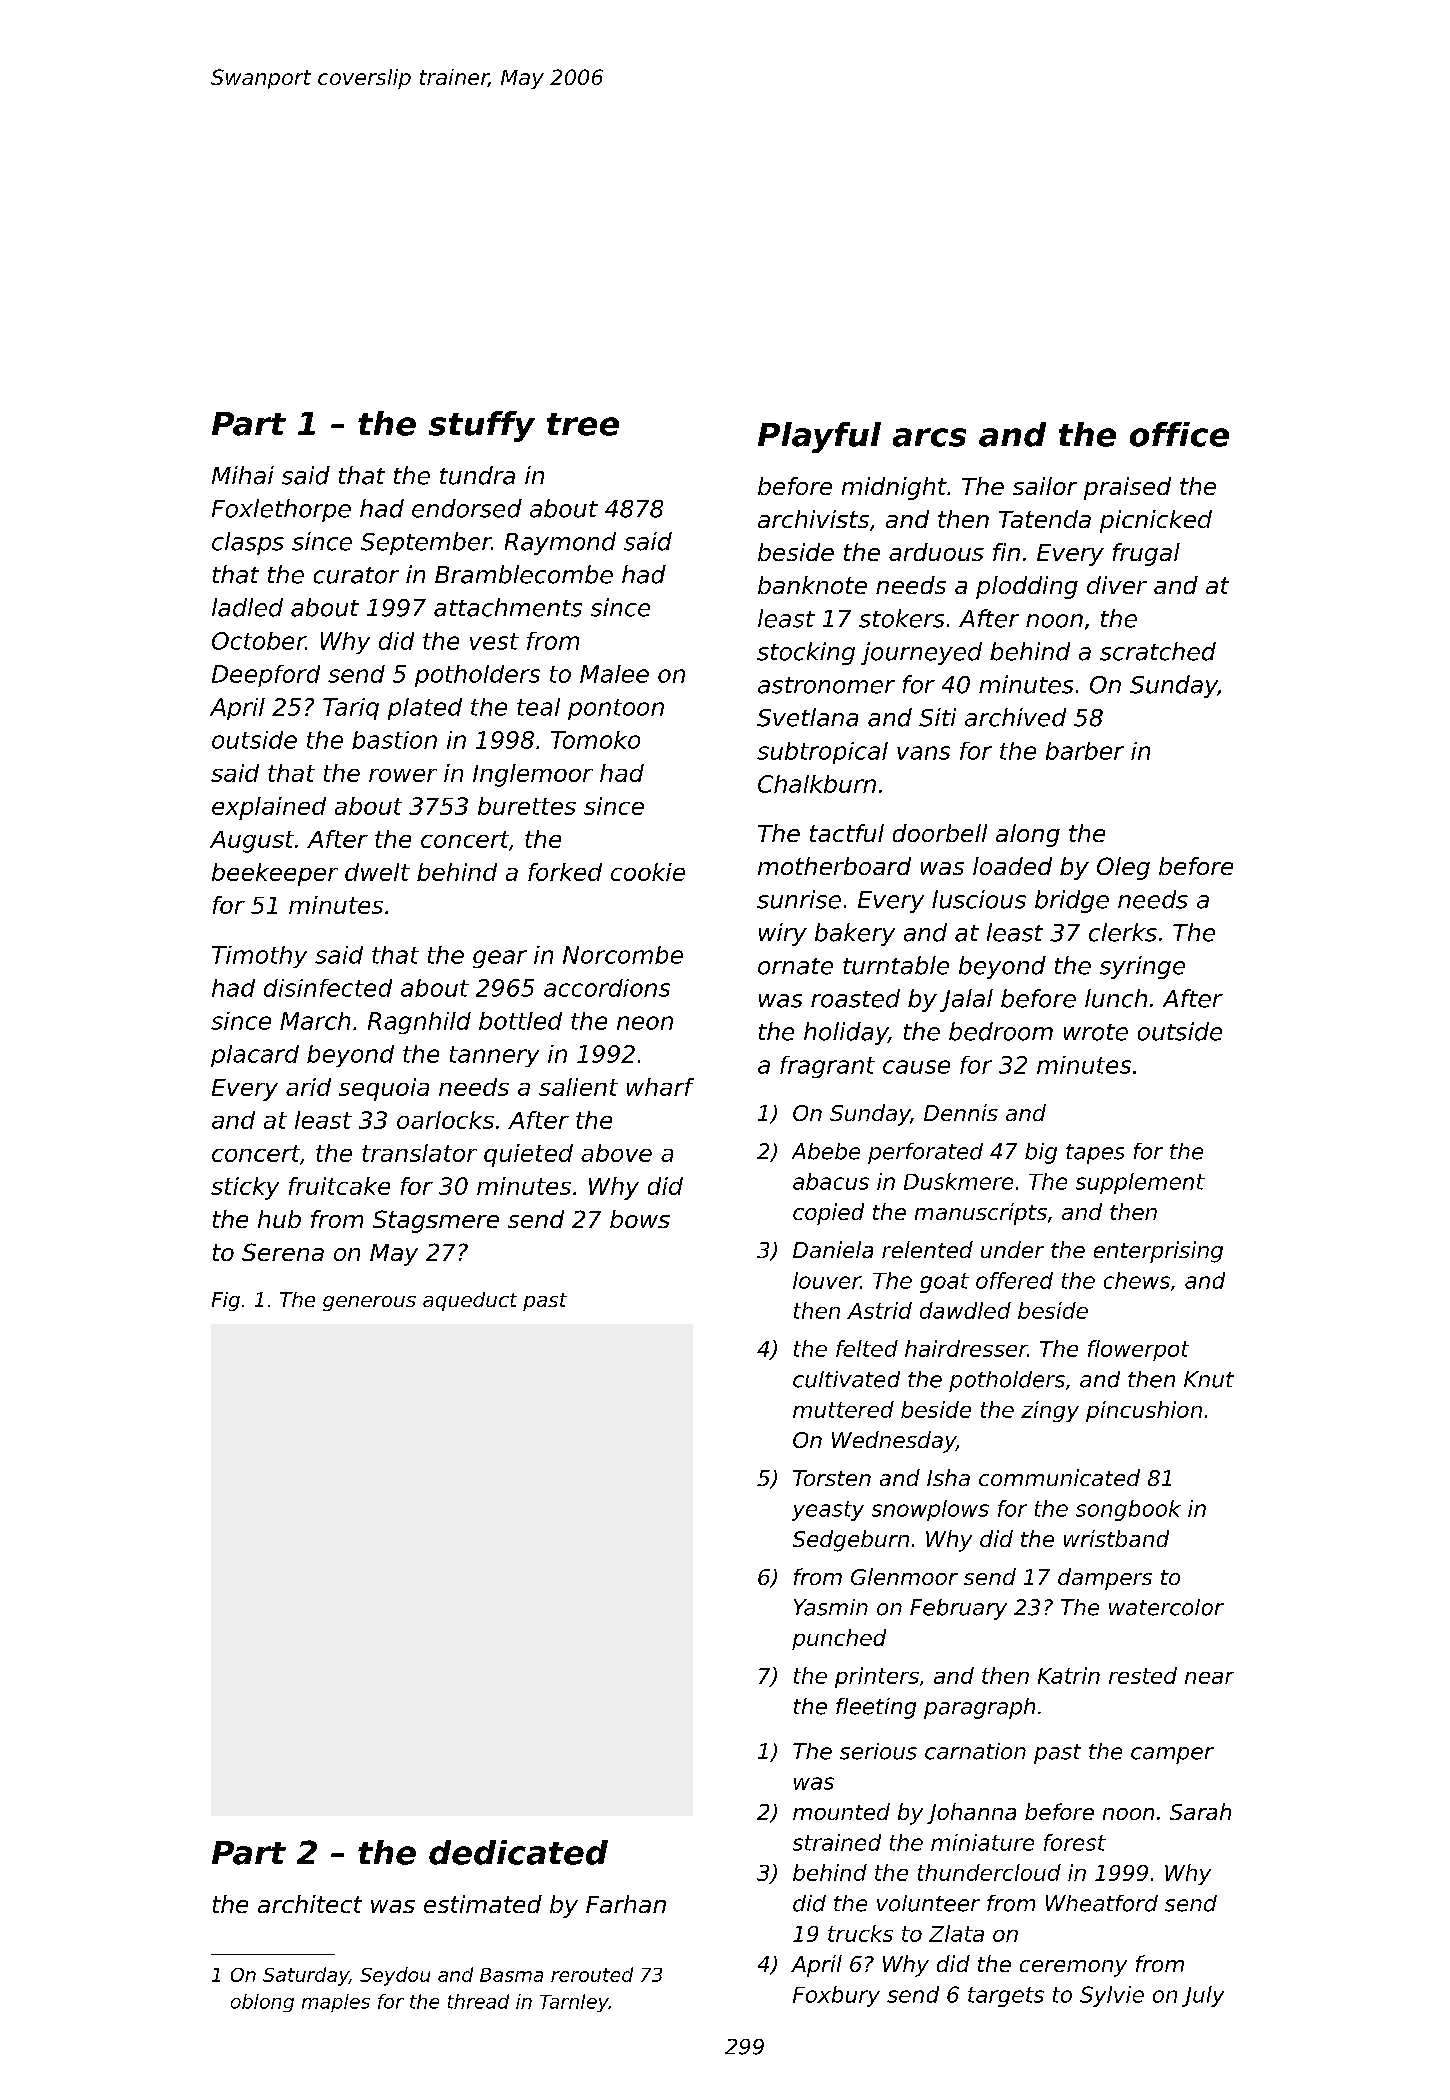  Describe the element at coordinates (1142, 967) in the document. I see `syringe` at that location.
